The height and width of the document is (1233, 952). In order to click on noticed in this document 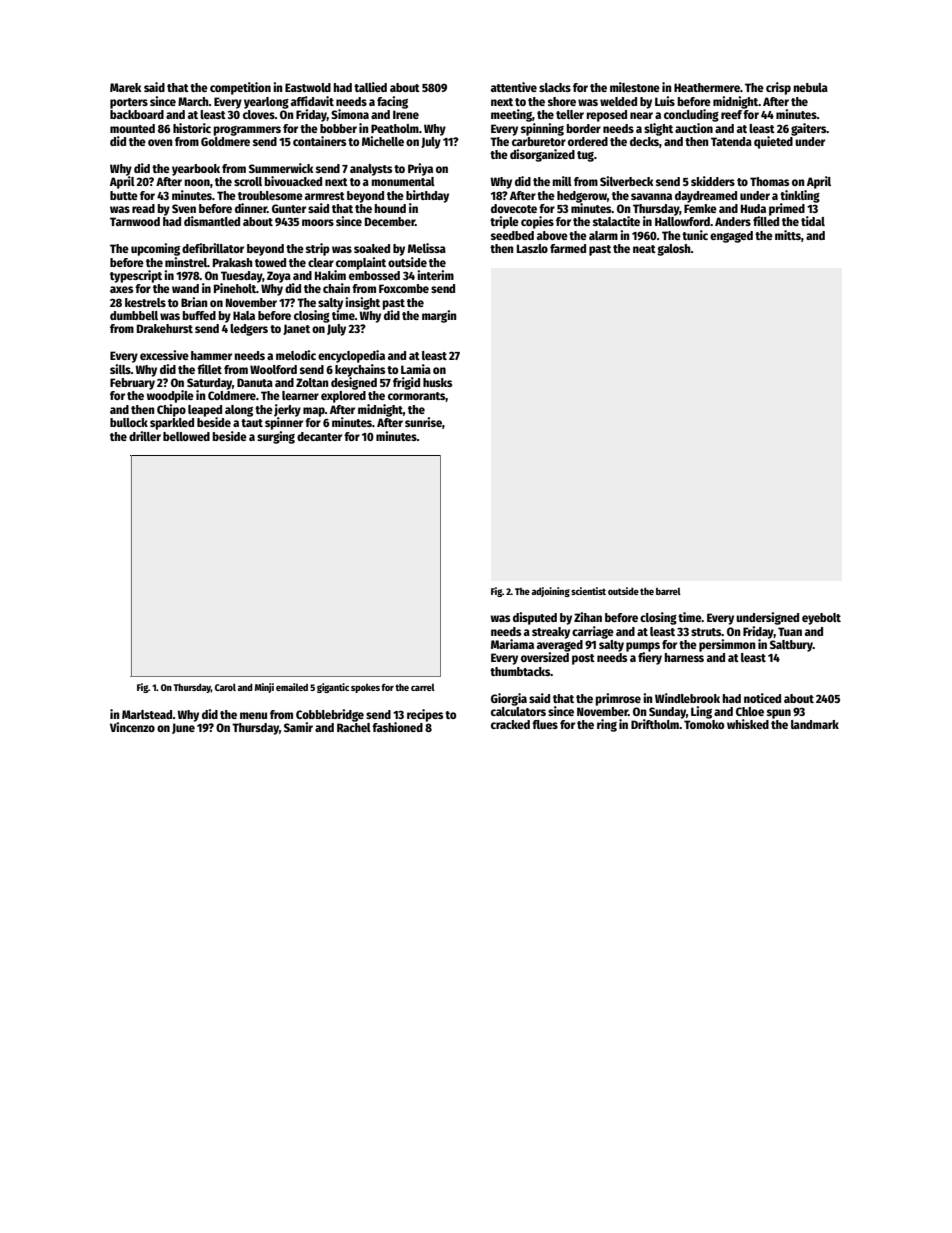, I will do `click(762, 698)`.
